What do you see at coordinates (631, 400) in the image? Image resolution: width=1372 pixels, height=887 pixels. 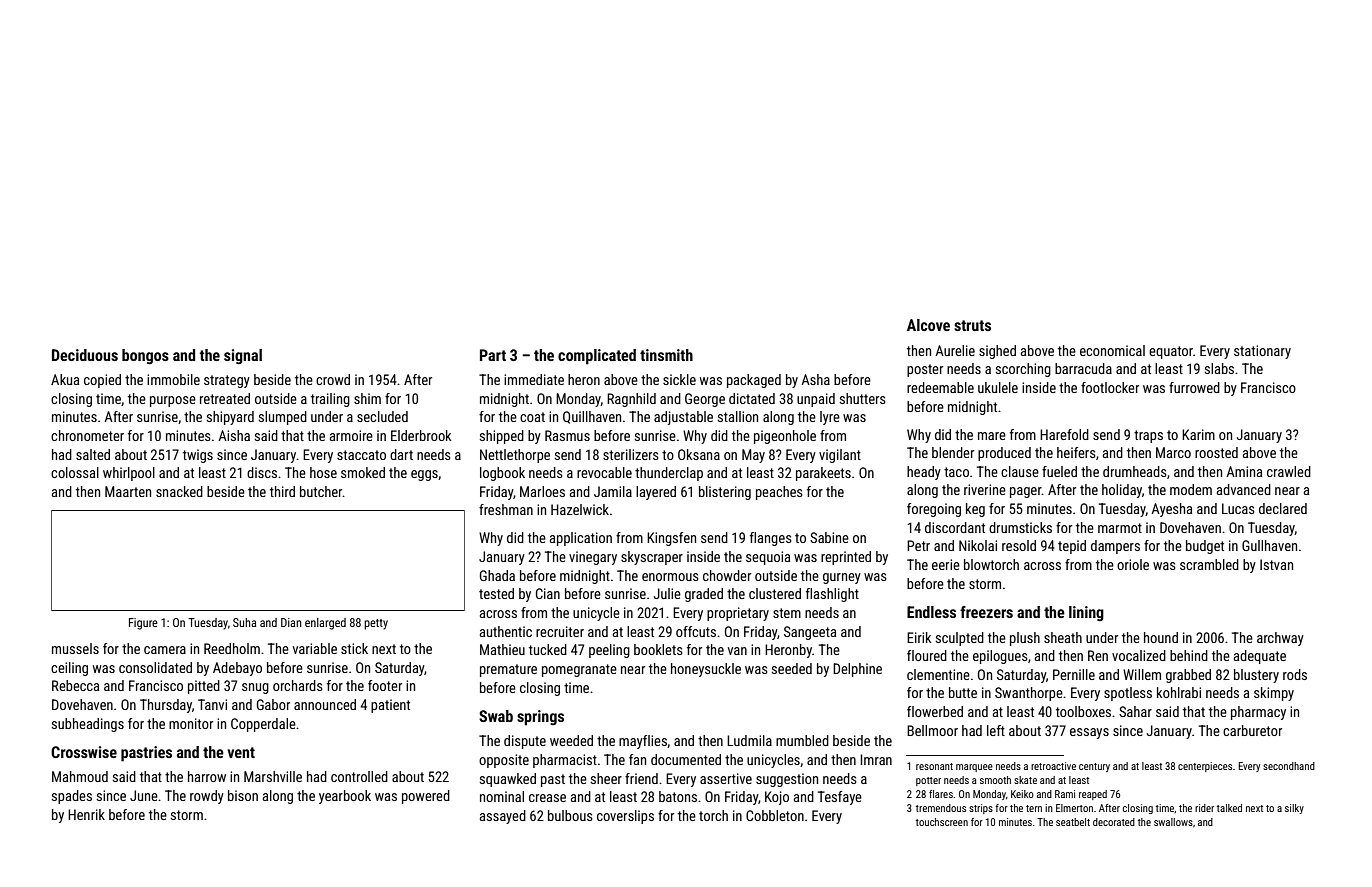 I see `Ragnhild` at bounding box center [631, 400].
